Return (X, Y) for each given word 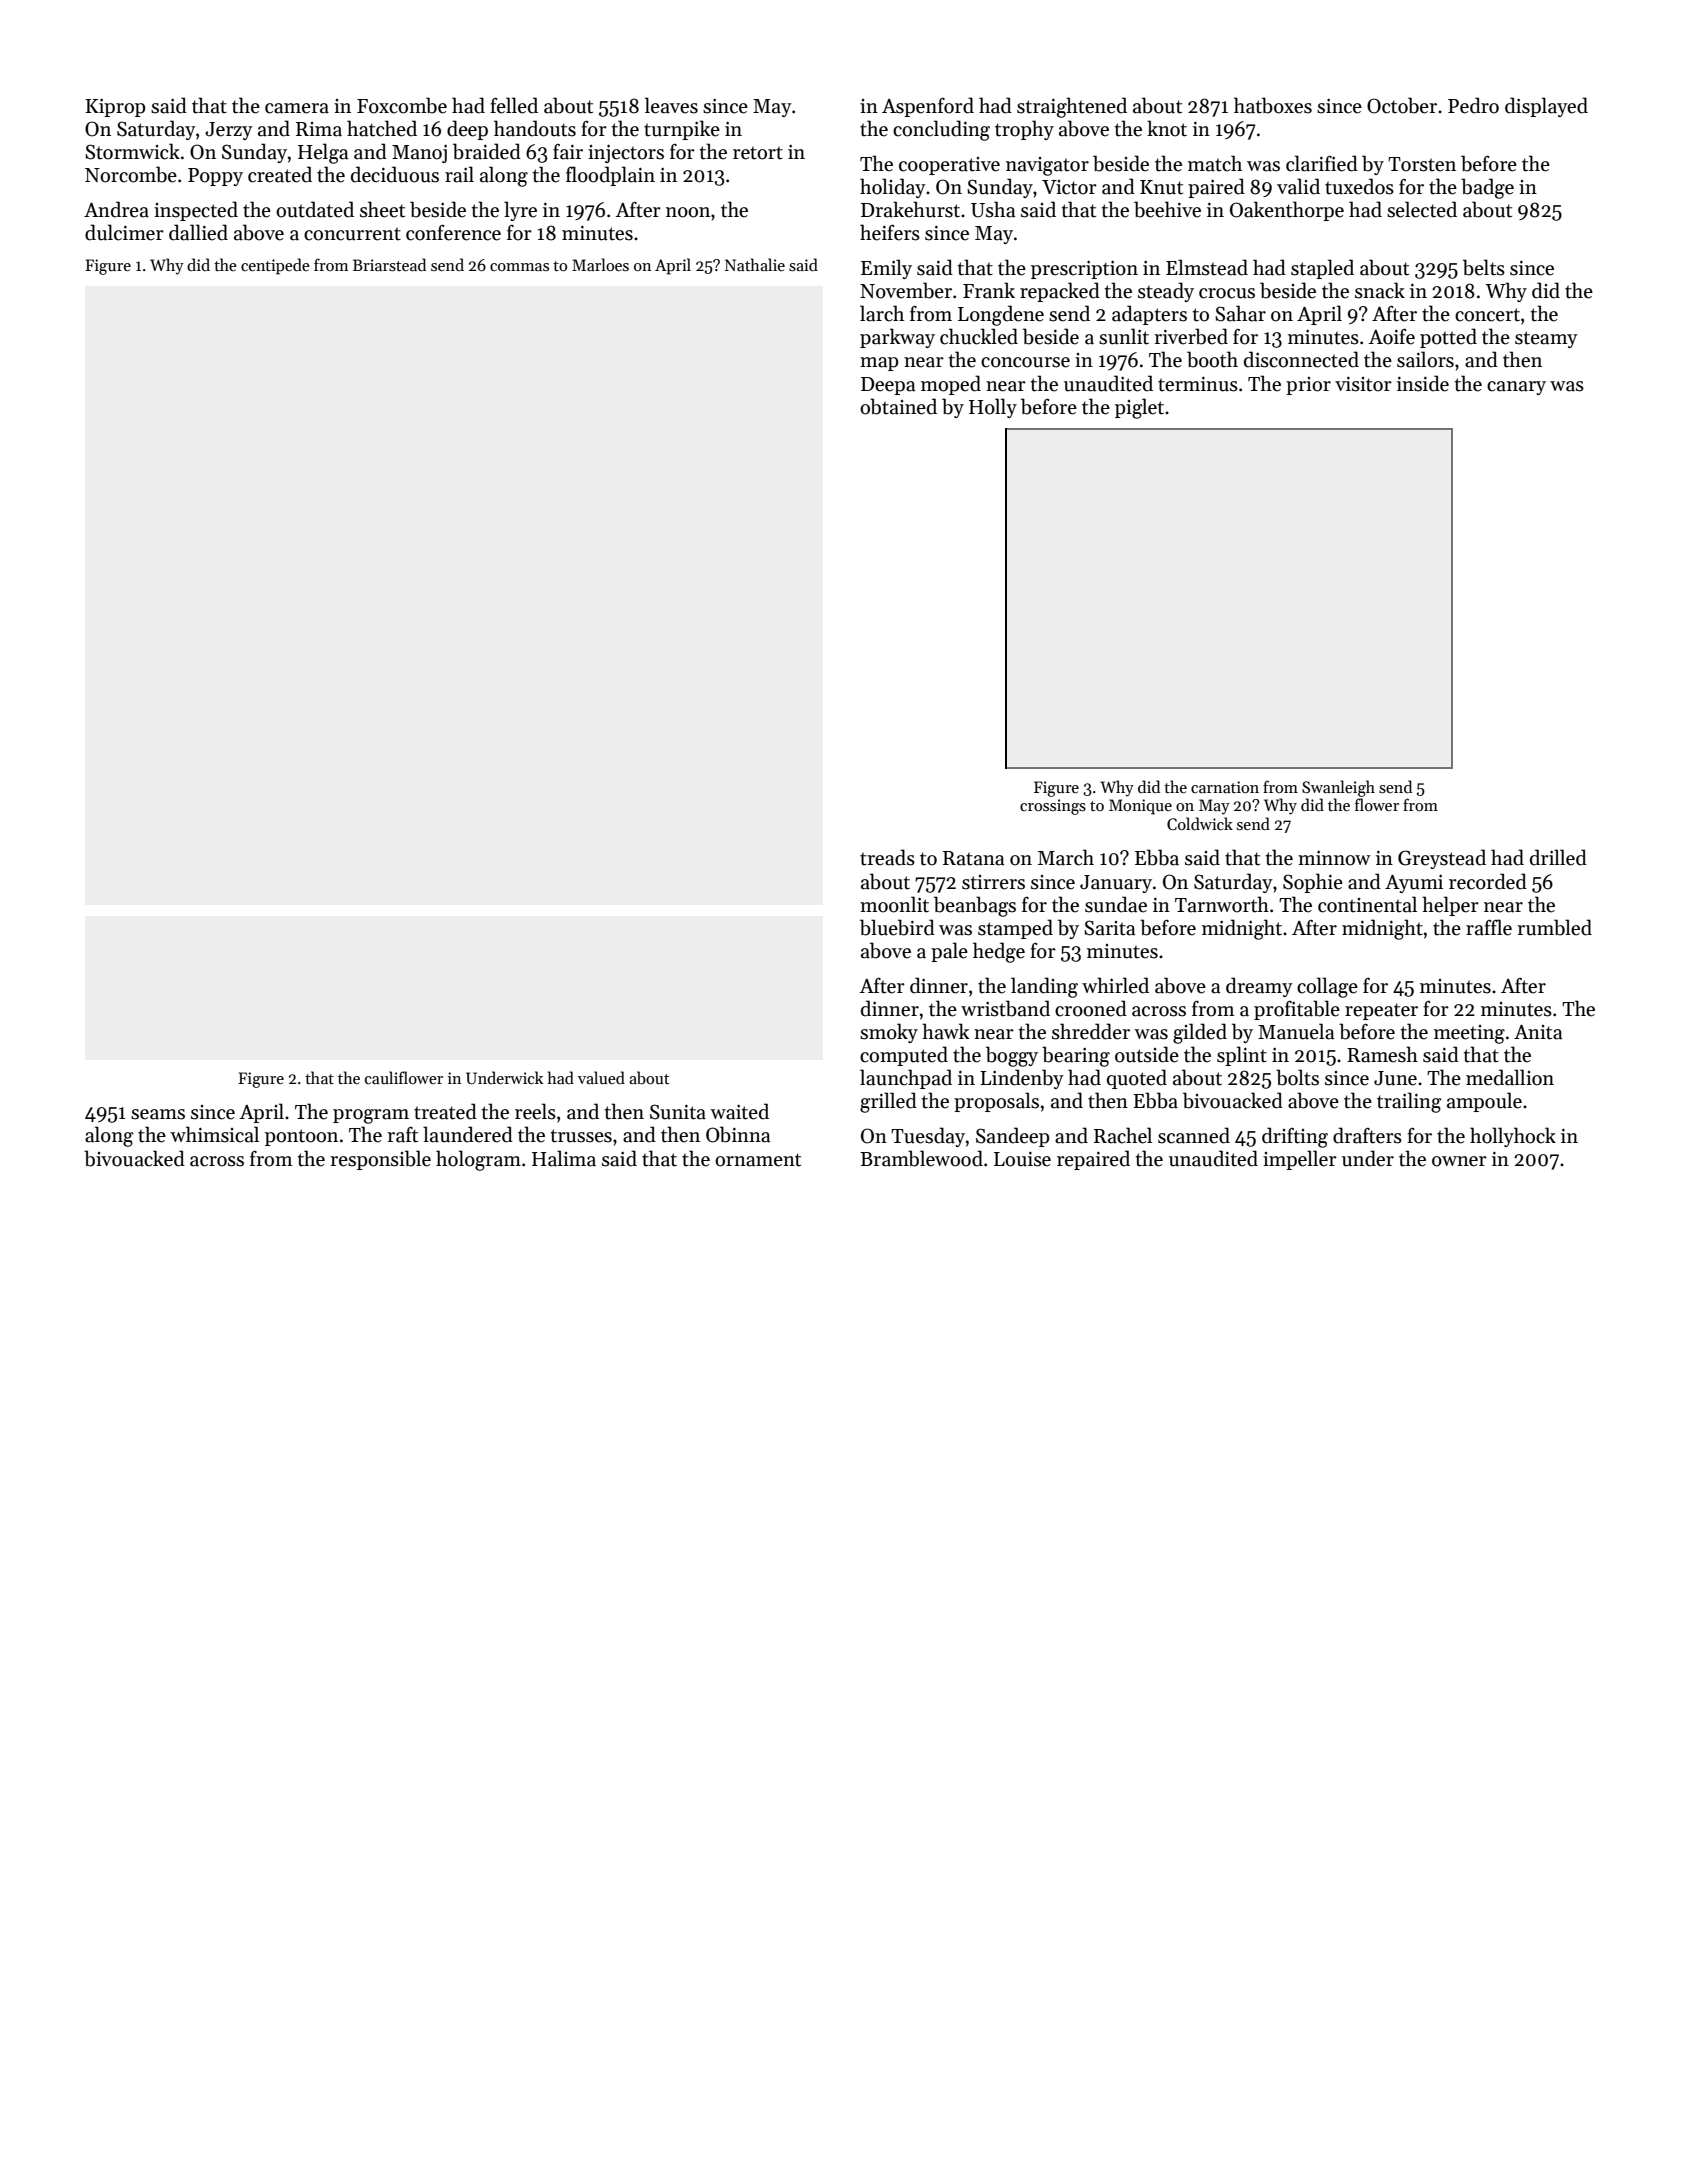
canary (1516, 388)
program (371, 1116)
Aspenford (928, 107)
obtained (898, 406)
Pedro (1473, 105)
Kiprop (115, 108)
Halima (564, 1158)
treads (887, 857)
